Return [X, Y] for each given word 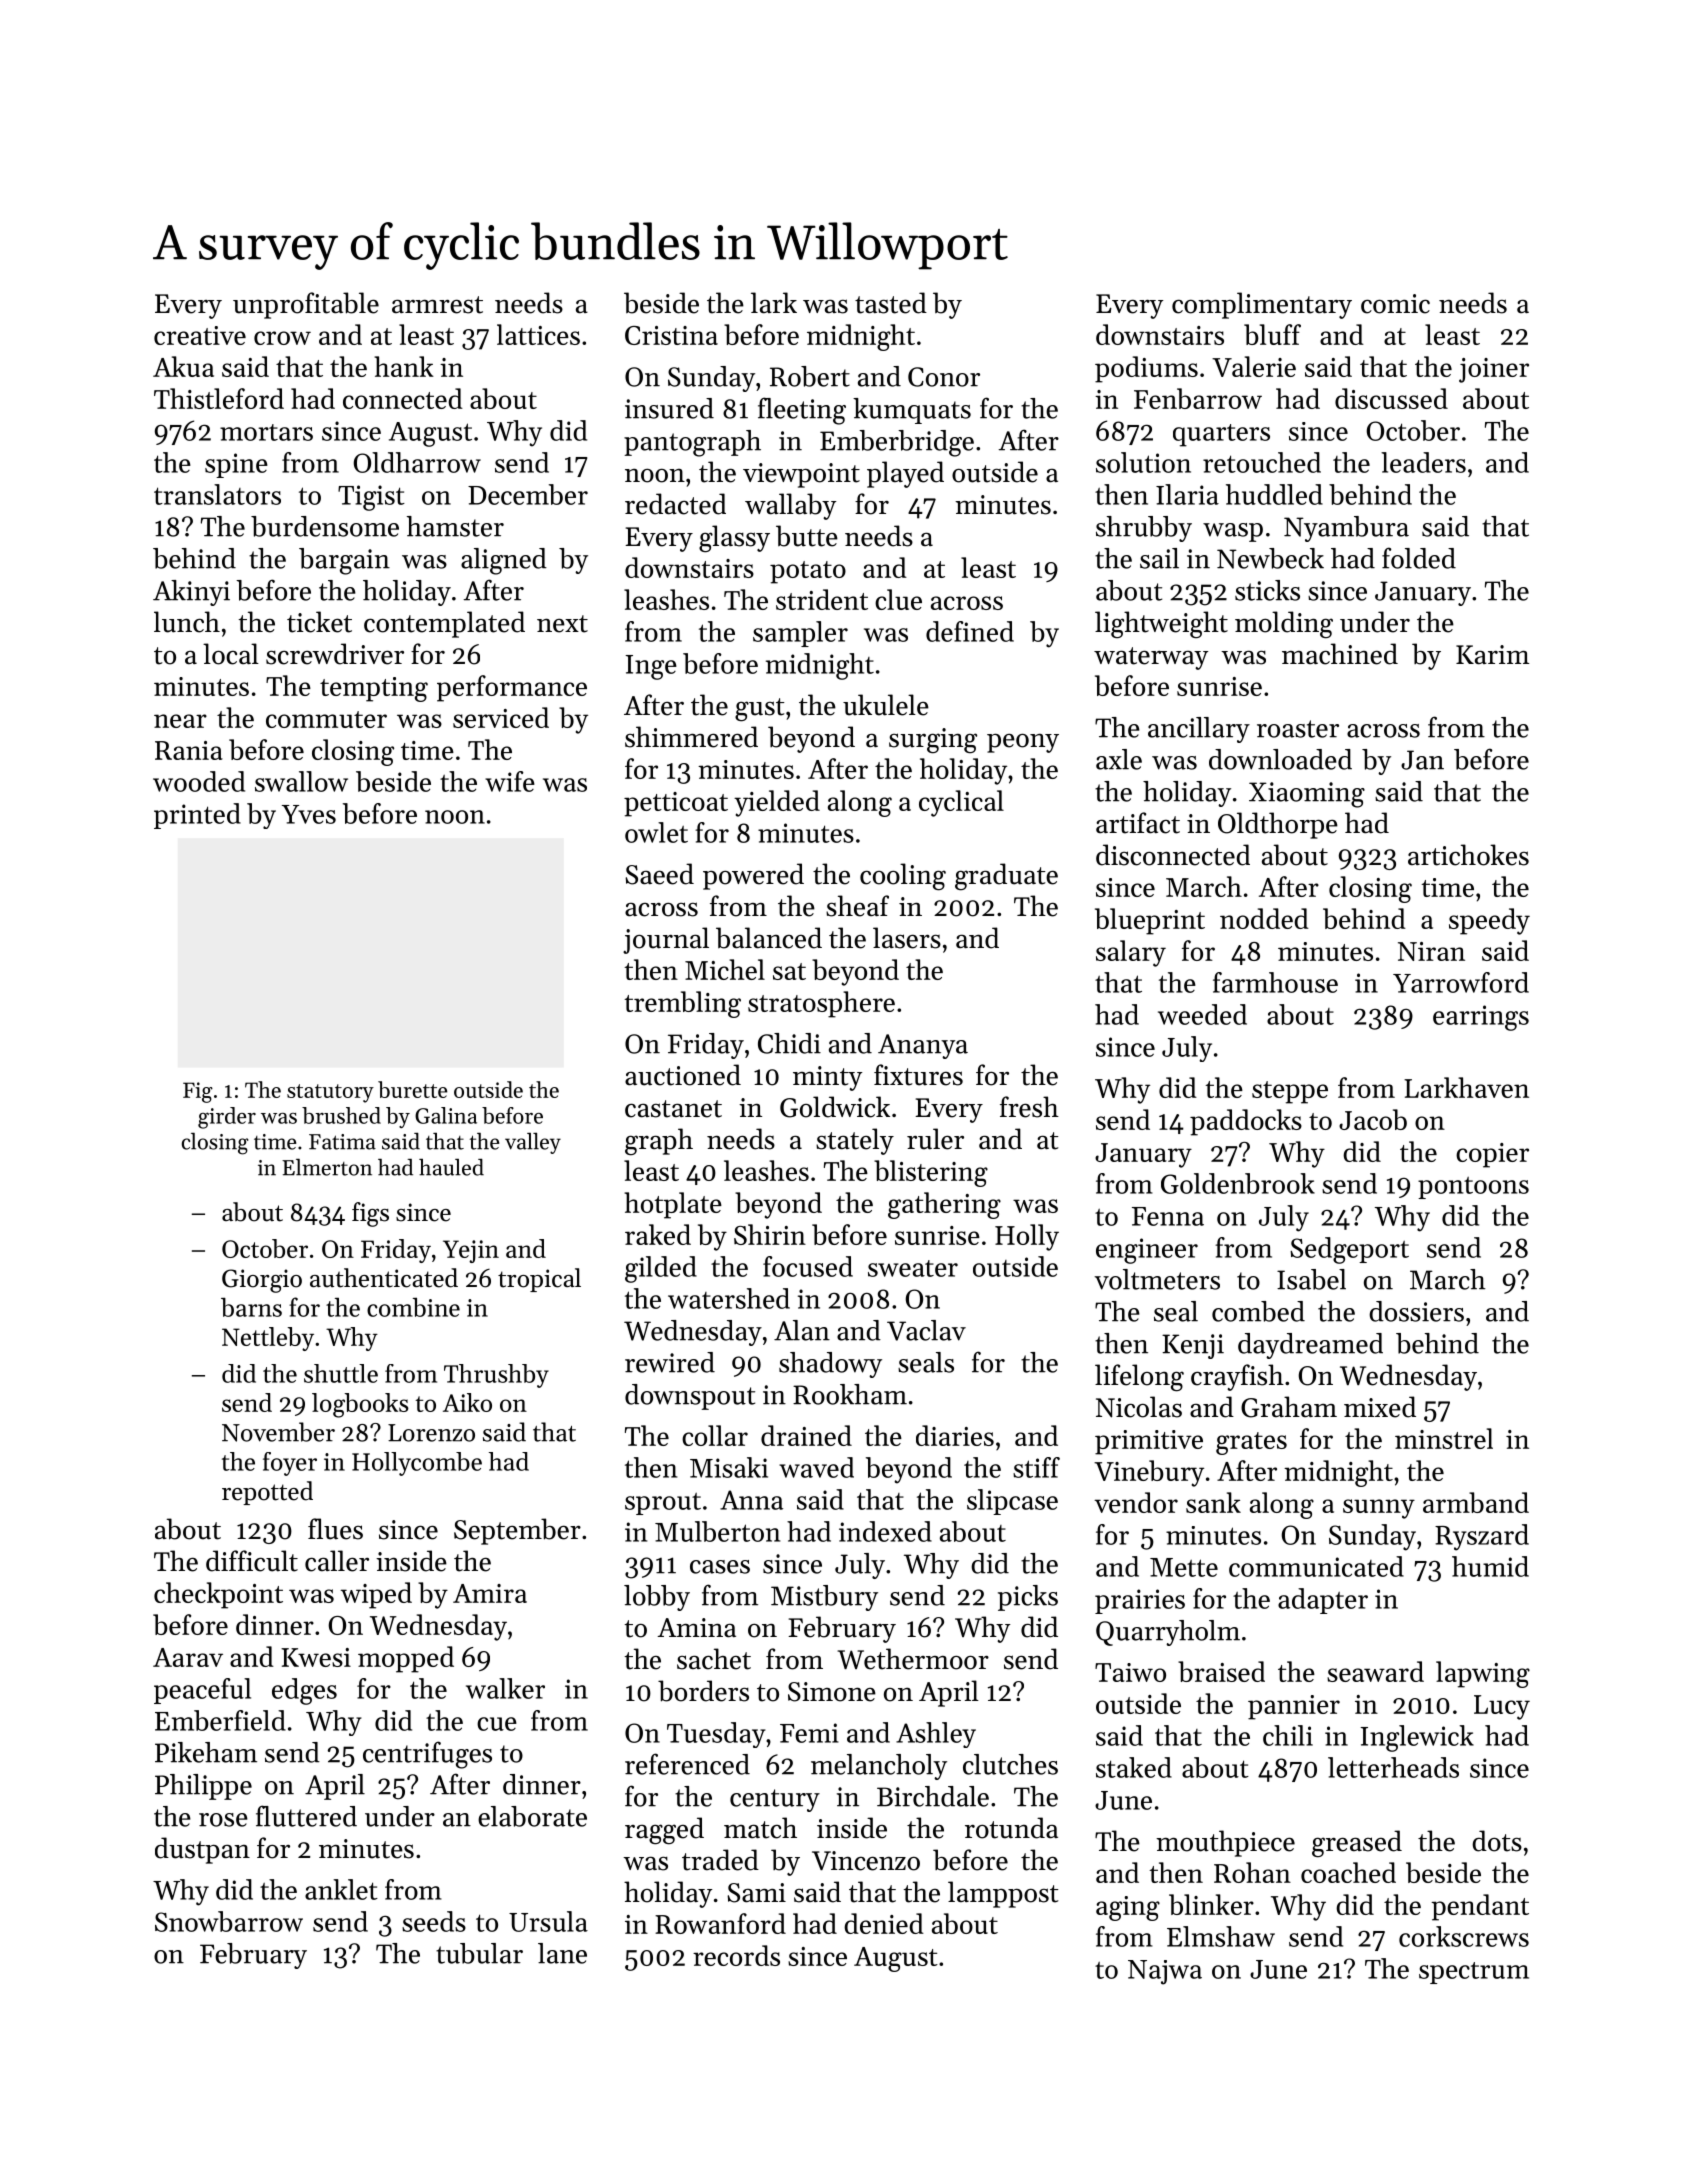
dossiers [1416, 1311]
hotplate [673, 1205]
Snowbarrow [229, 1921]
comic [1395, 304]
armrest [437, 305]
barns [251, 1307]
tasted [891, 303]
